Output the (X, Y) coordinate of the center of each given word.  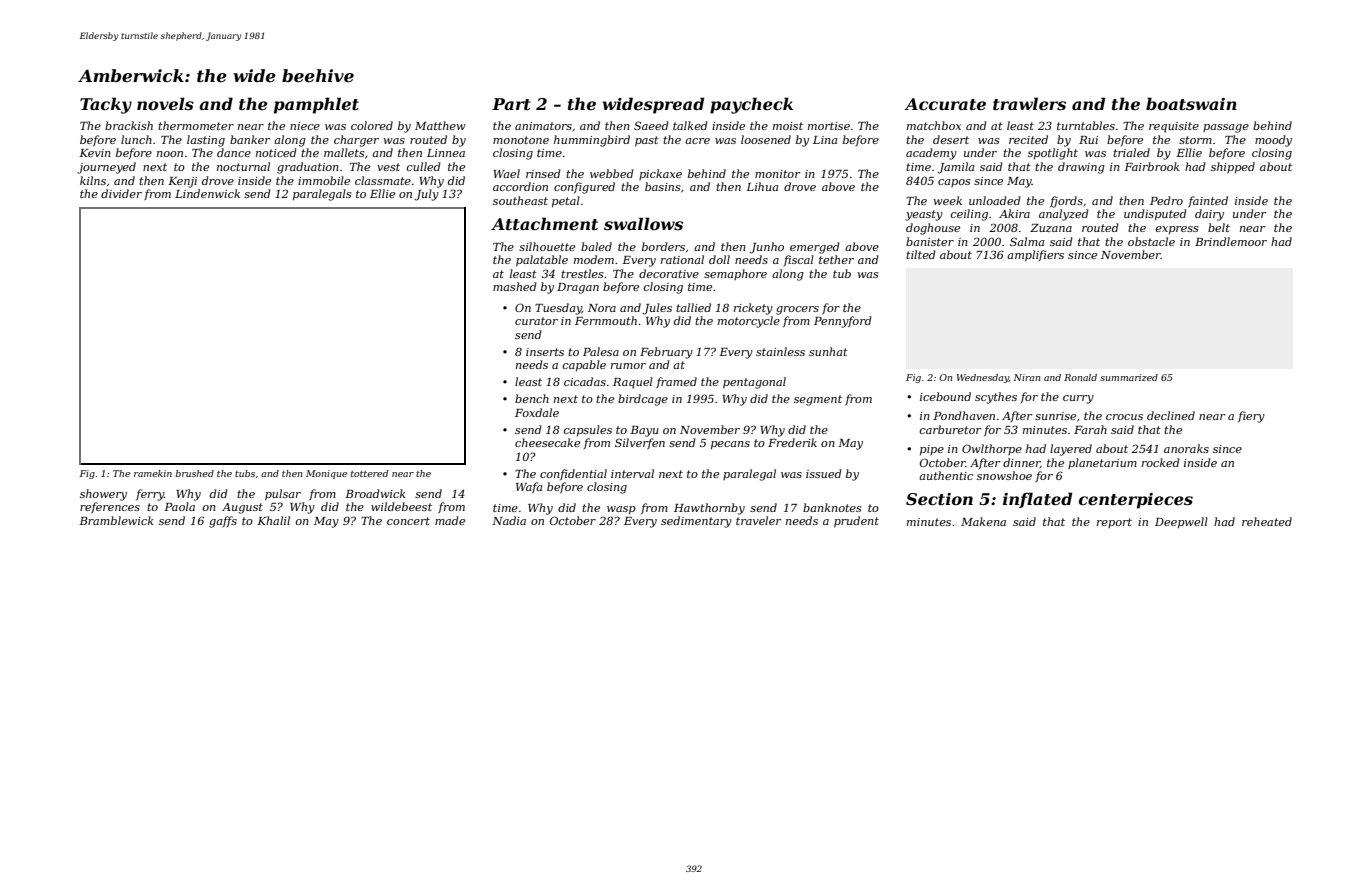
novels (165, 103)
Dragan (578, 288)
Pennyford (843, 322)
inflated (1037, 500)
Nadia (509, 520)
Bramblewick (116, 520)
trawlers (1029, 103)
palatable (542, 261)
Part (511, 104)
